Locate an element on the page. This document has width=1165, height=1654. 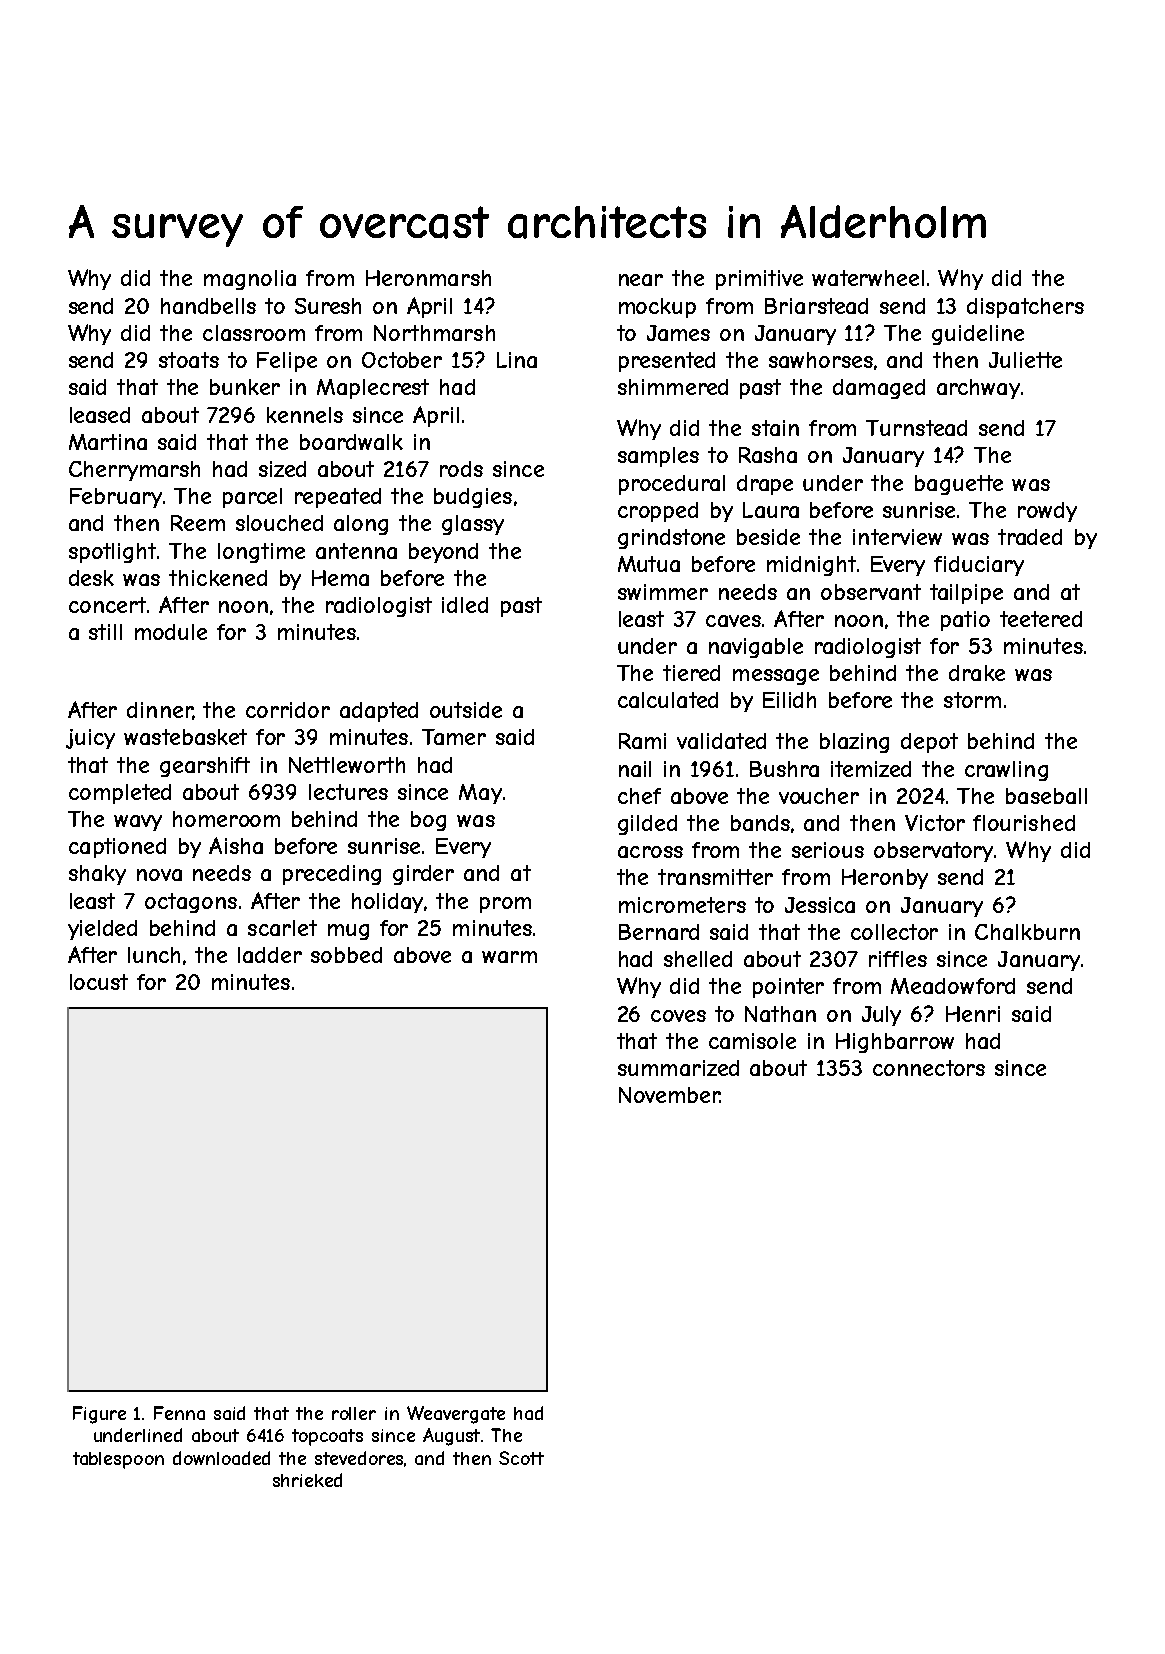
desk is located at coordinates (91, 578).
